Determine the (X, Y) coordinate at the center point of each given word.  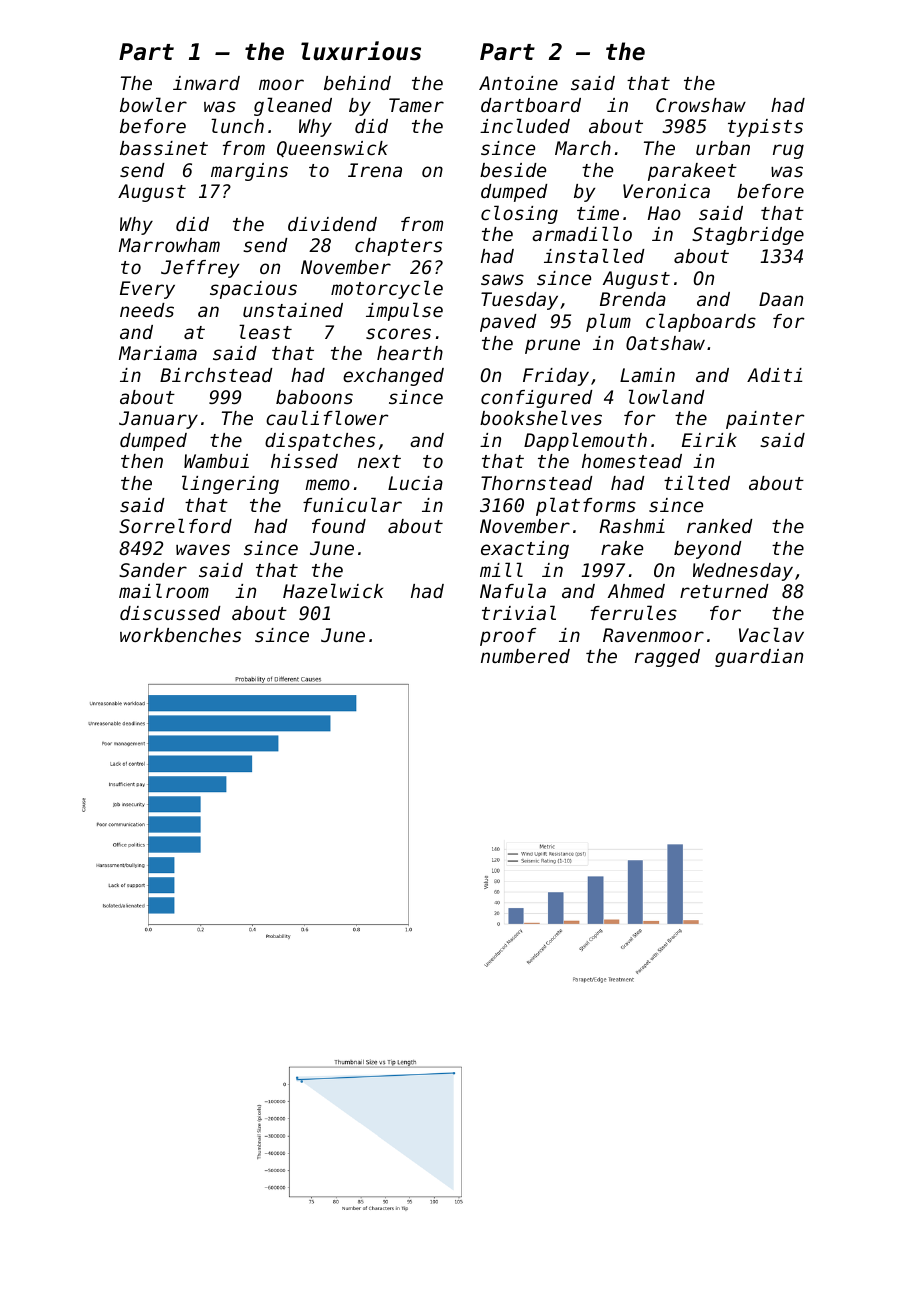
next (379, 461)
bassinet (164, 148)
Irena (375, 170)
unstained (293, 310)
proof (508, 637)
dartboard (531, 105)
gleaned (293, 106)
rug (788, 151)
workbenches (180, 635)
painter (765, 420)
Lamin (647, 375)
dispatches (320, 442)
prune (552, 346)
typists (765, 128)
